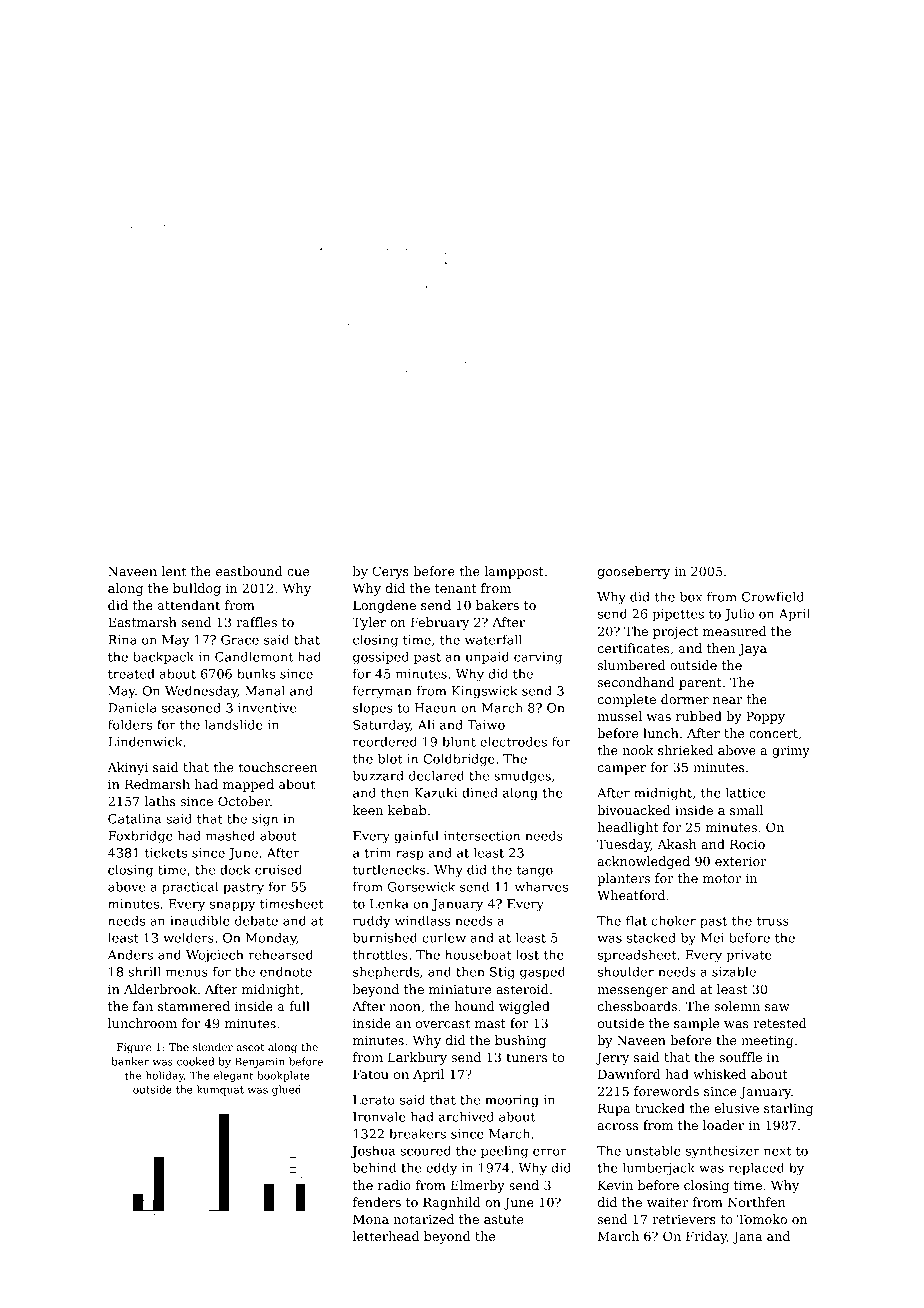 The width and height of the screenshot is (924, 1308). Describe the element at coordinates (538, 658) in the screenshot. I see `carving` at that location.
